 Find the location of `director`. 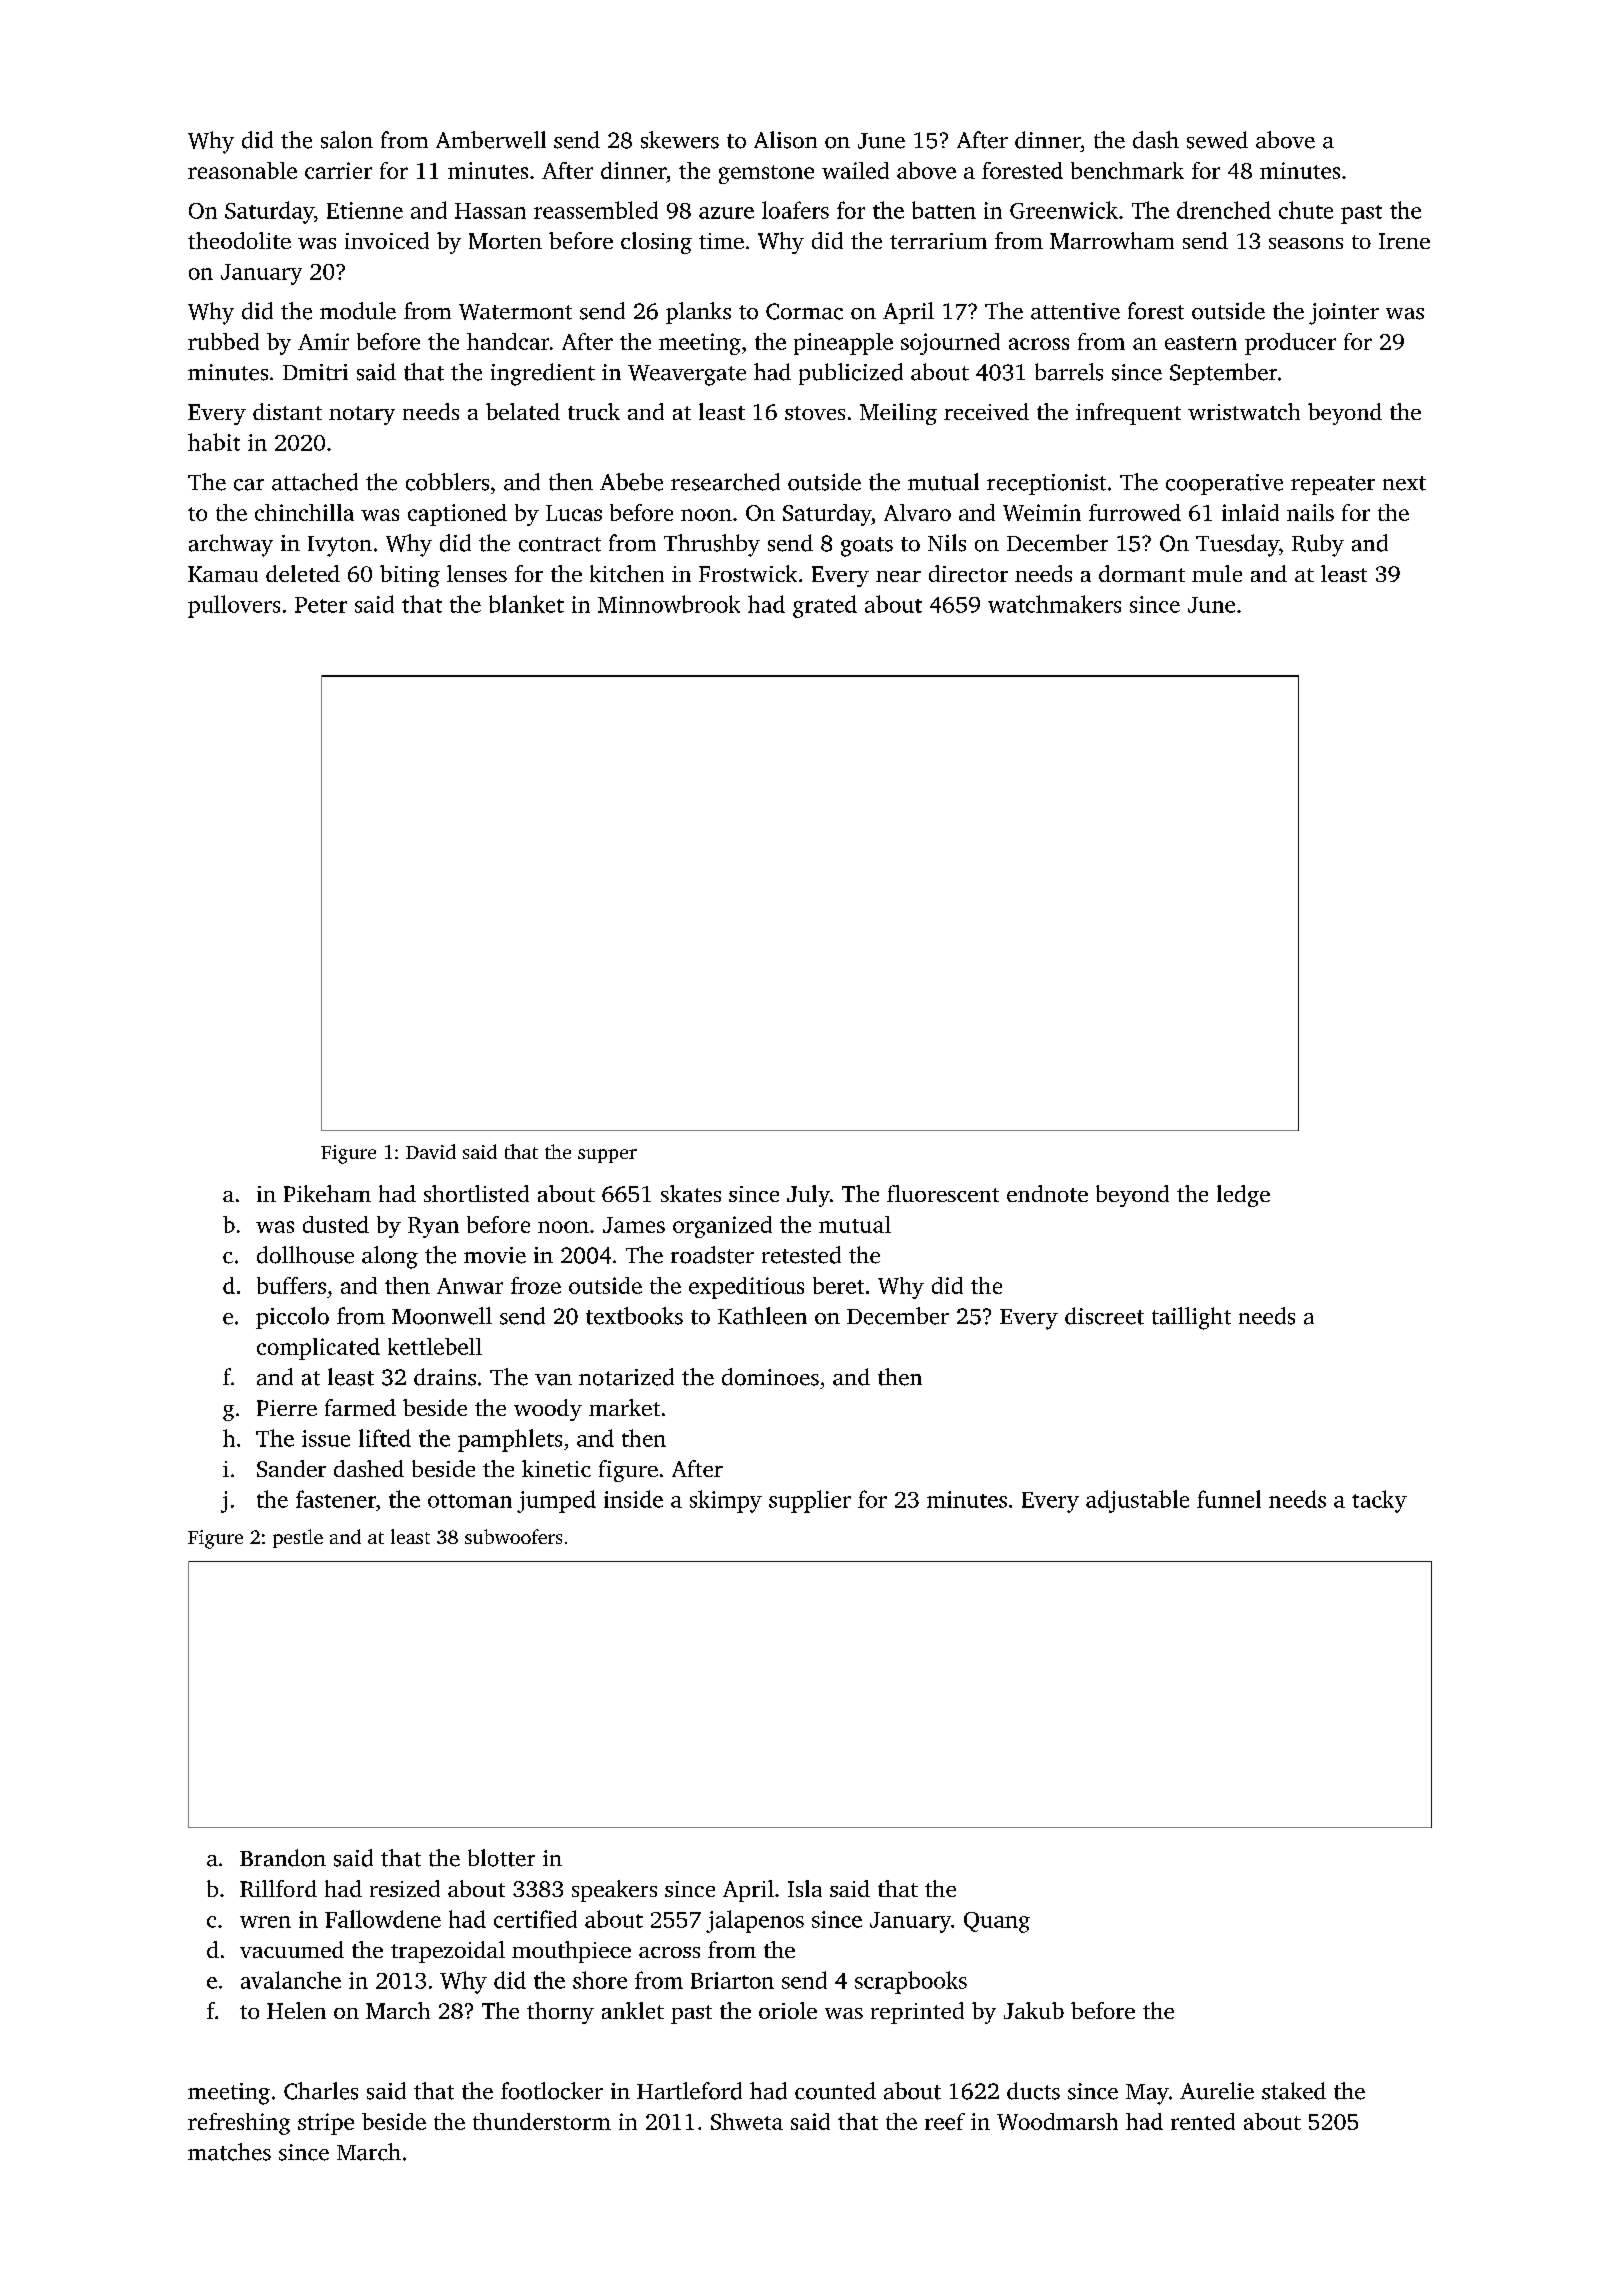

director is located at coordinates (968, 573).
